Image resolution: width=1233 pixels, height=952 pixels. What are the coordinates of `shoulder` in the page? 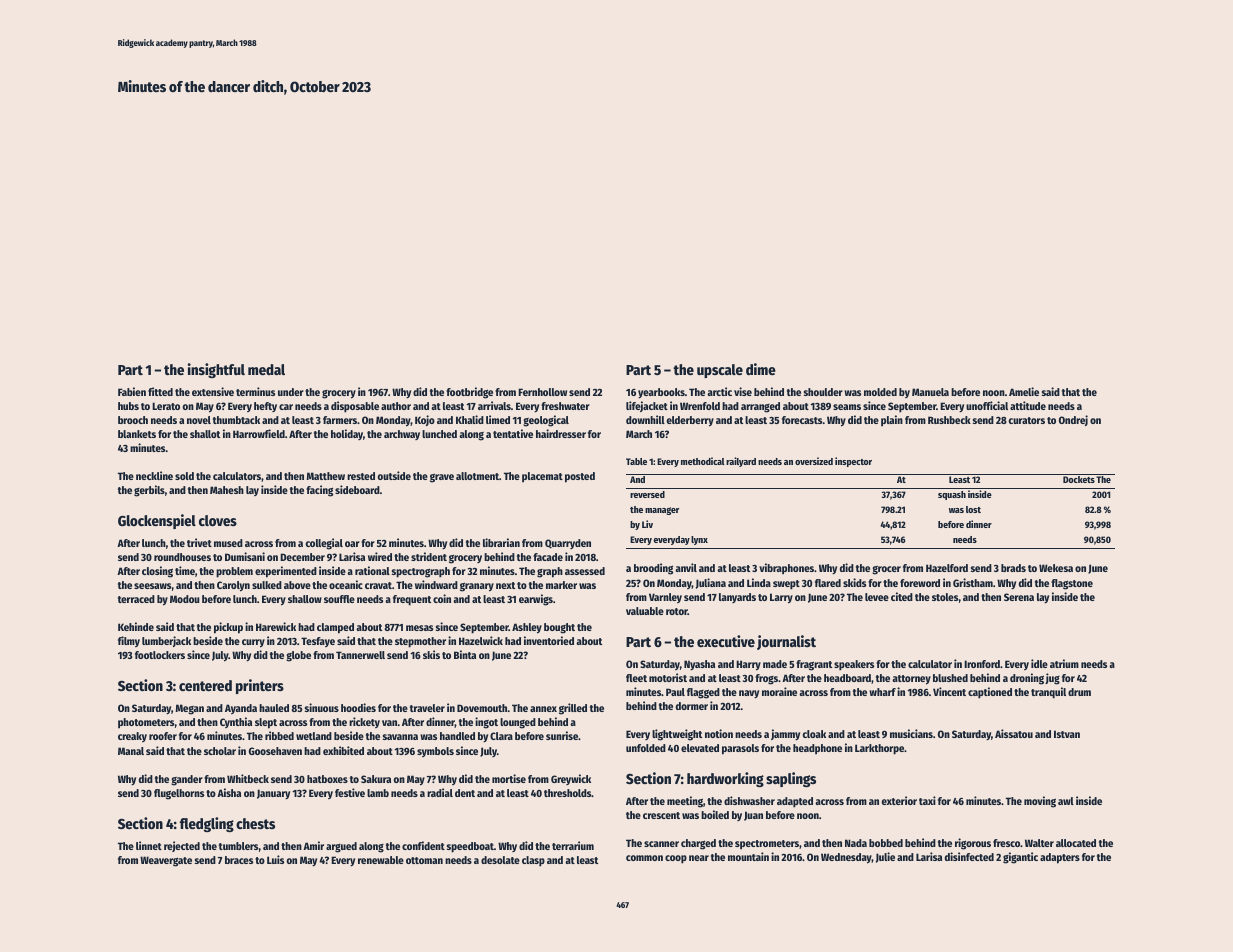 It's located at (823, 392).
